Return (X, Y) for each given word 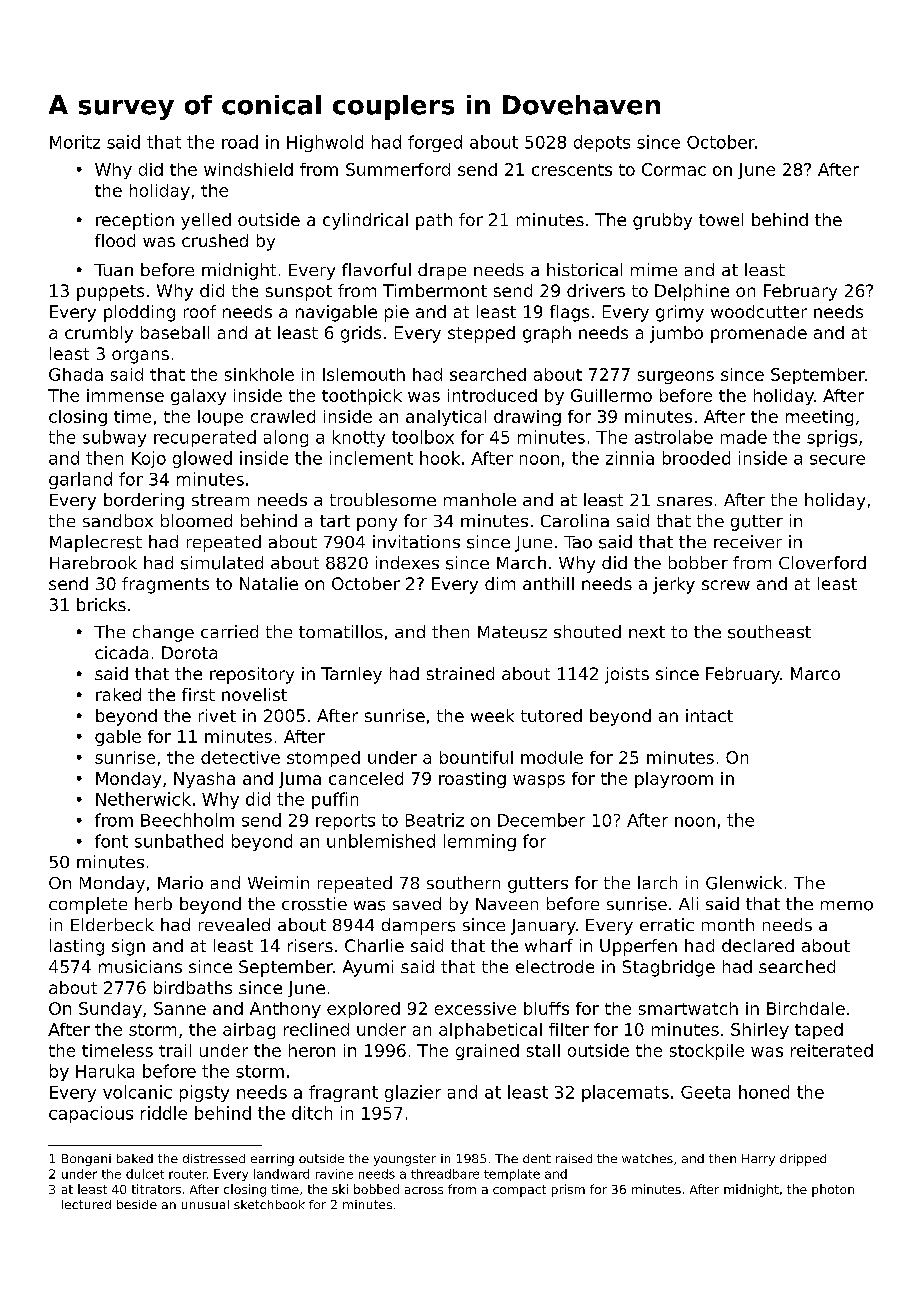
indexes (407, 562)
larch (657, 882)
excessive (475, 1008)
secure (837, 460)
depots (602, 143)
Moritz (75, 142)
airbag (249, 1031)
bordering (144, 501)
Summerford (398, 169)
